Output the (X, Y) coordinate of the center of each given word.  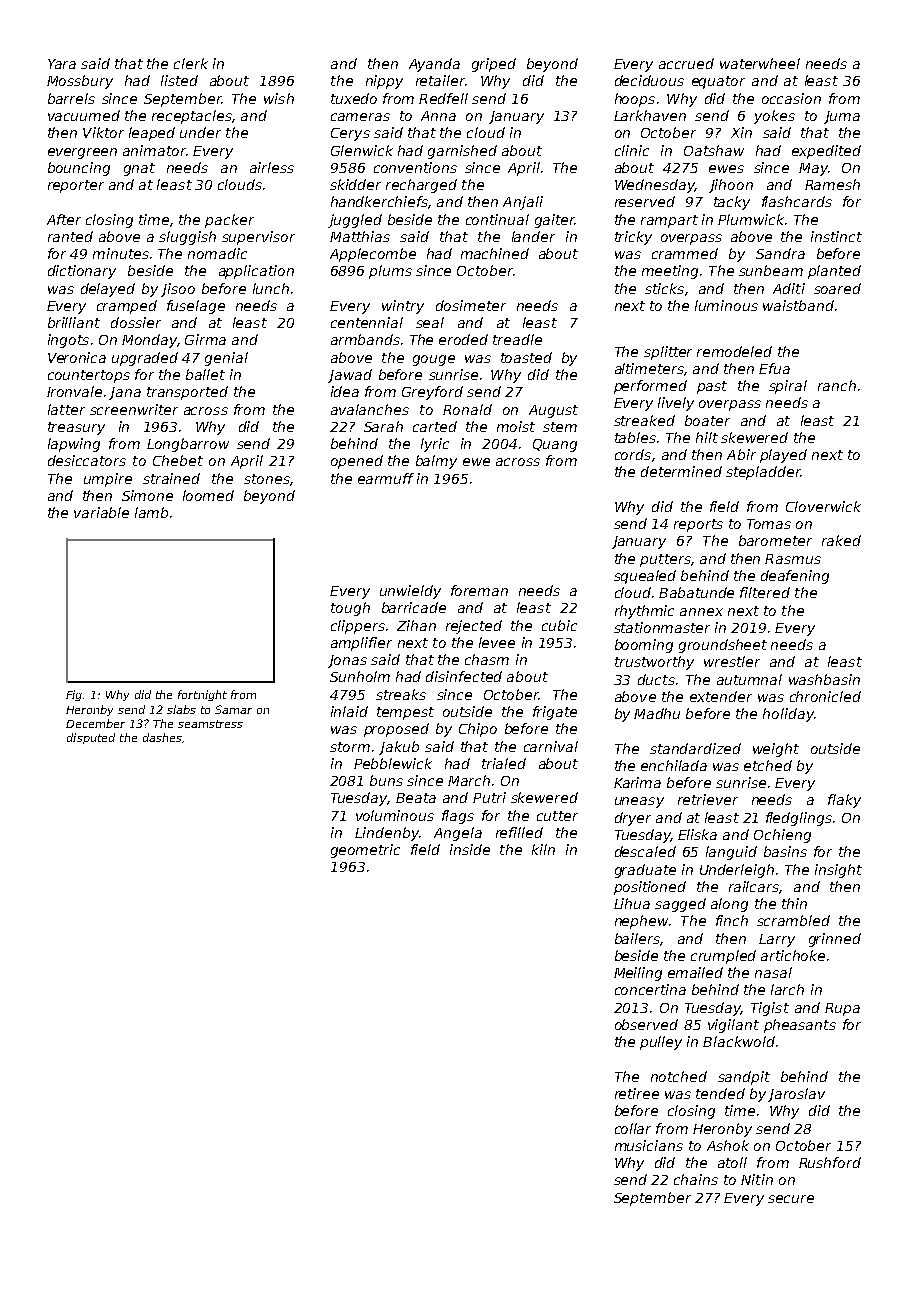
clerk (191, 63)
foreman (479, 590)
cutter (557, 816)
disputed (91, 738)
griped (494, 65)
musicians (649, 1145)
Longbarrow (188, 445)
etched (768, 765)
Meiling (638, 974)
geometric (365, 851)
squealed (645, 577)
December (95, 723)
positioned (650, 888)
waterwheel (760, 63)
